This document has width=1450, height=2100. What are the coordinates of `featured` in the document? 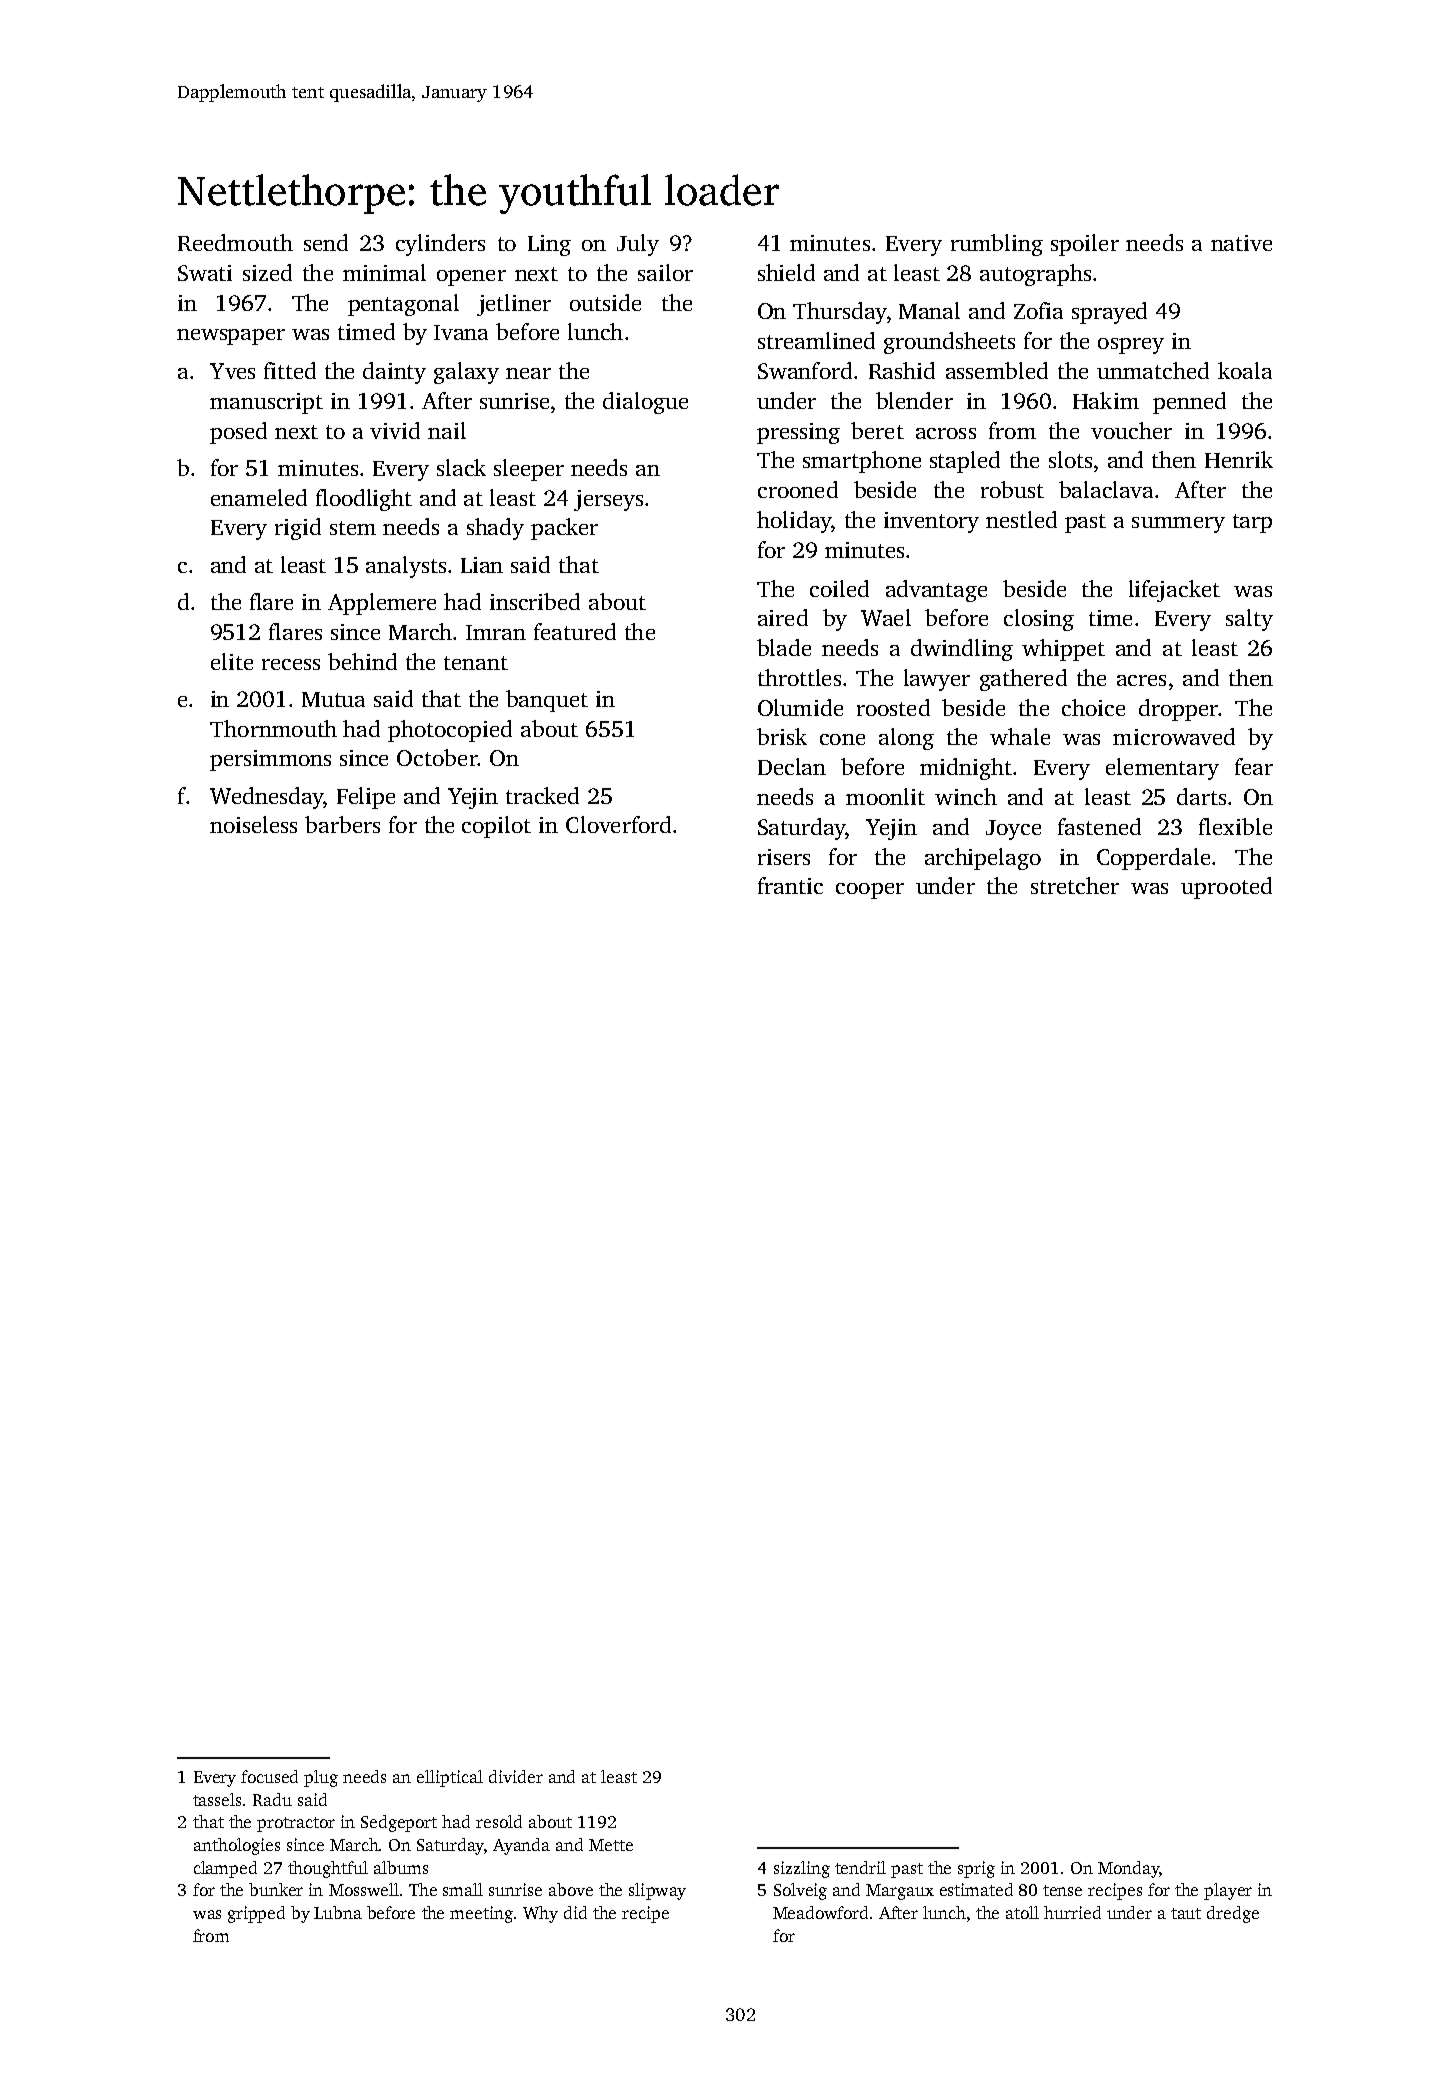 It's located at (575, 631).
